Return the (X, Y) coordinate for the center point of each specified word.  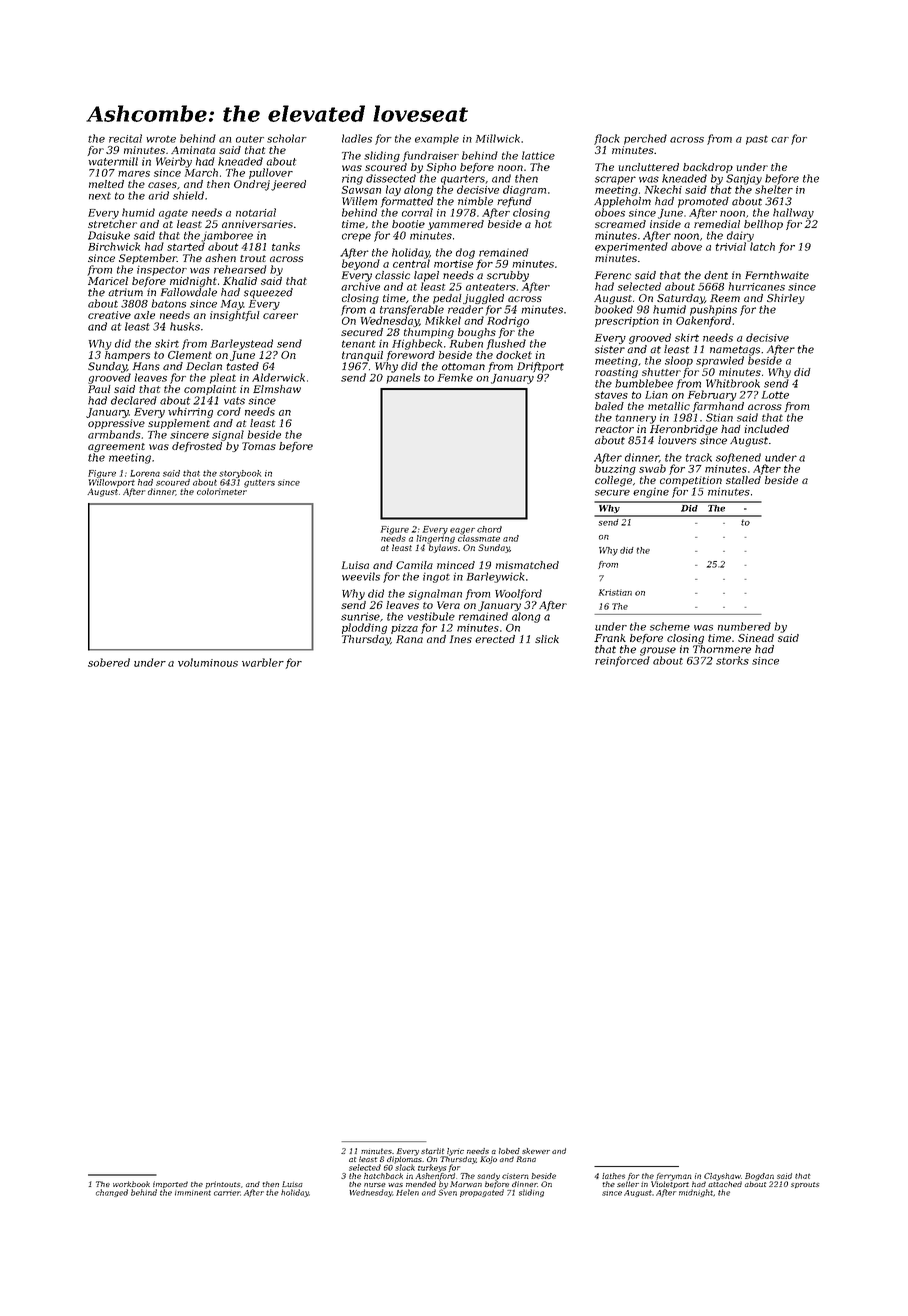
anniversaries (257, 224)
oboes (610, 212)
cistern (515, 1176)
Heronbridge (684, 430)
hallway (793, 213)
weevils (361, 576)
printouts (222, 1185)
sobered (109, 662)
